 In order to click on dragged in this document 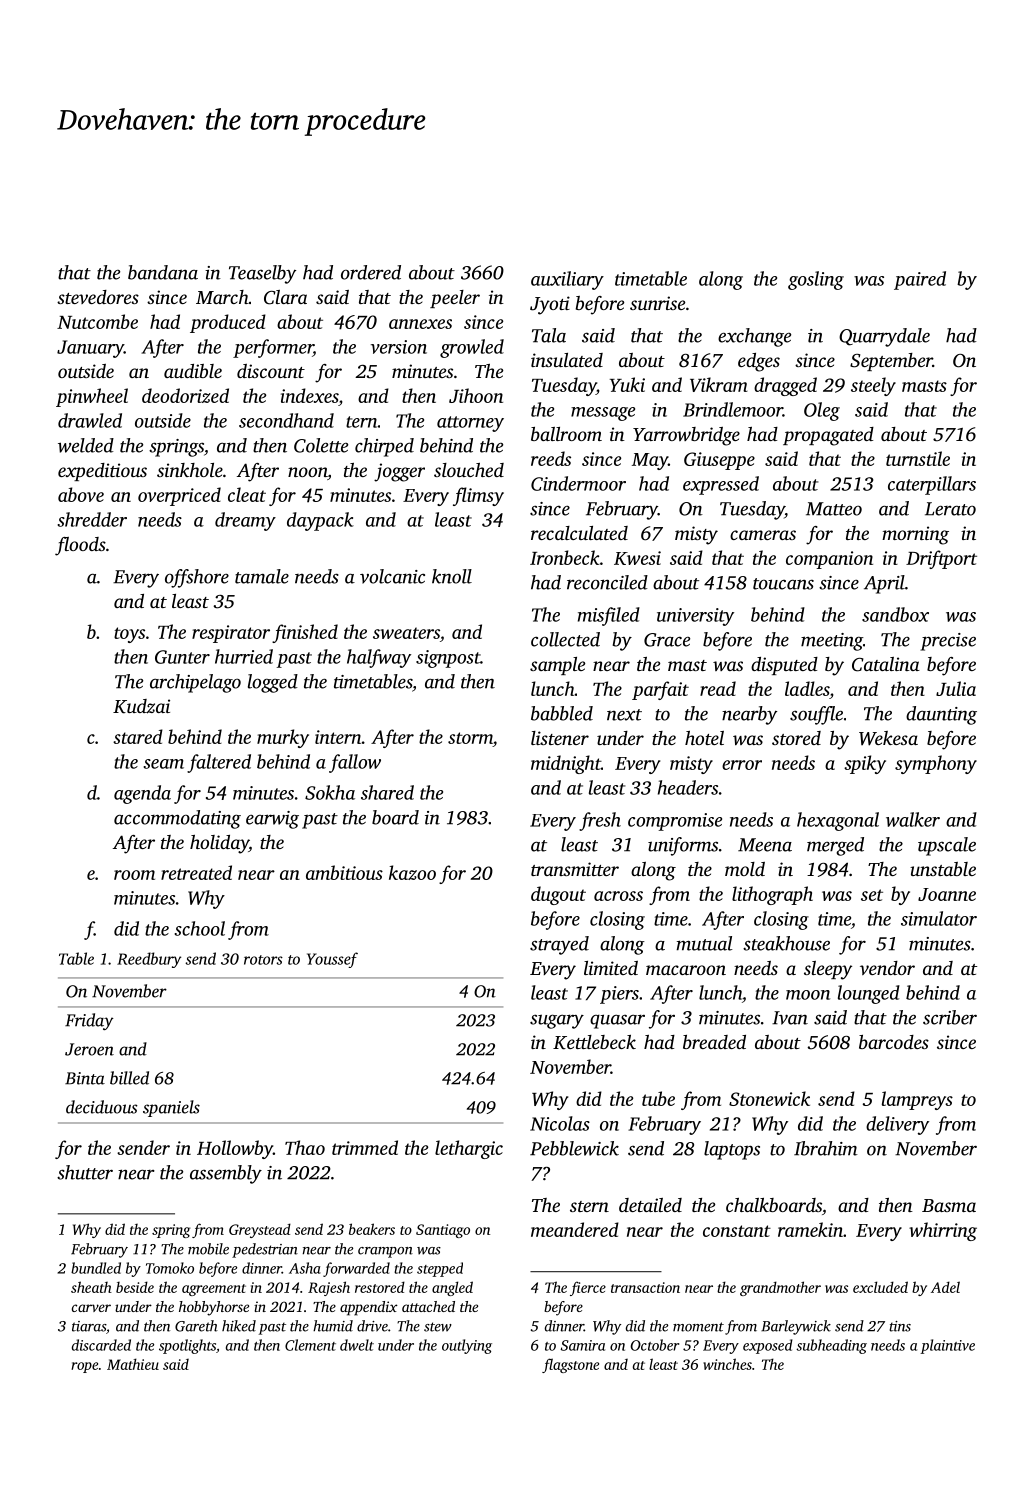, I will do `click(785, 386)`.
